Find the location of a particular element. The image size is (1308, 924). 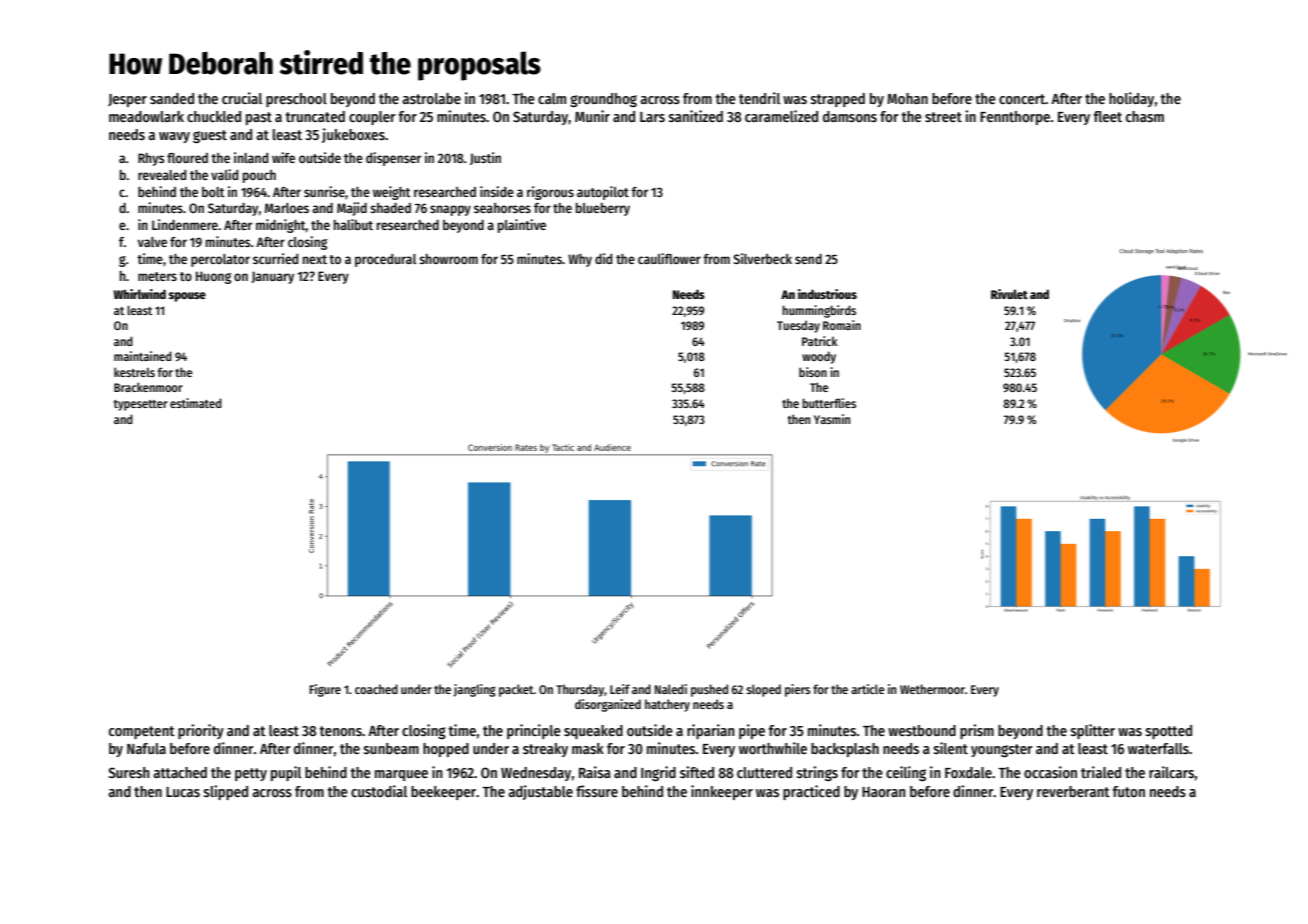

Rivulet is located at coordinates (1009, 294).
